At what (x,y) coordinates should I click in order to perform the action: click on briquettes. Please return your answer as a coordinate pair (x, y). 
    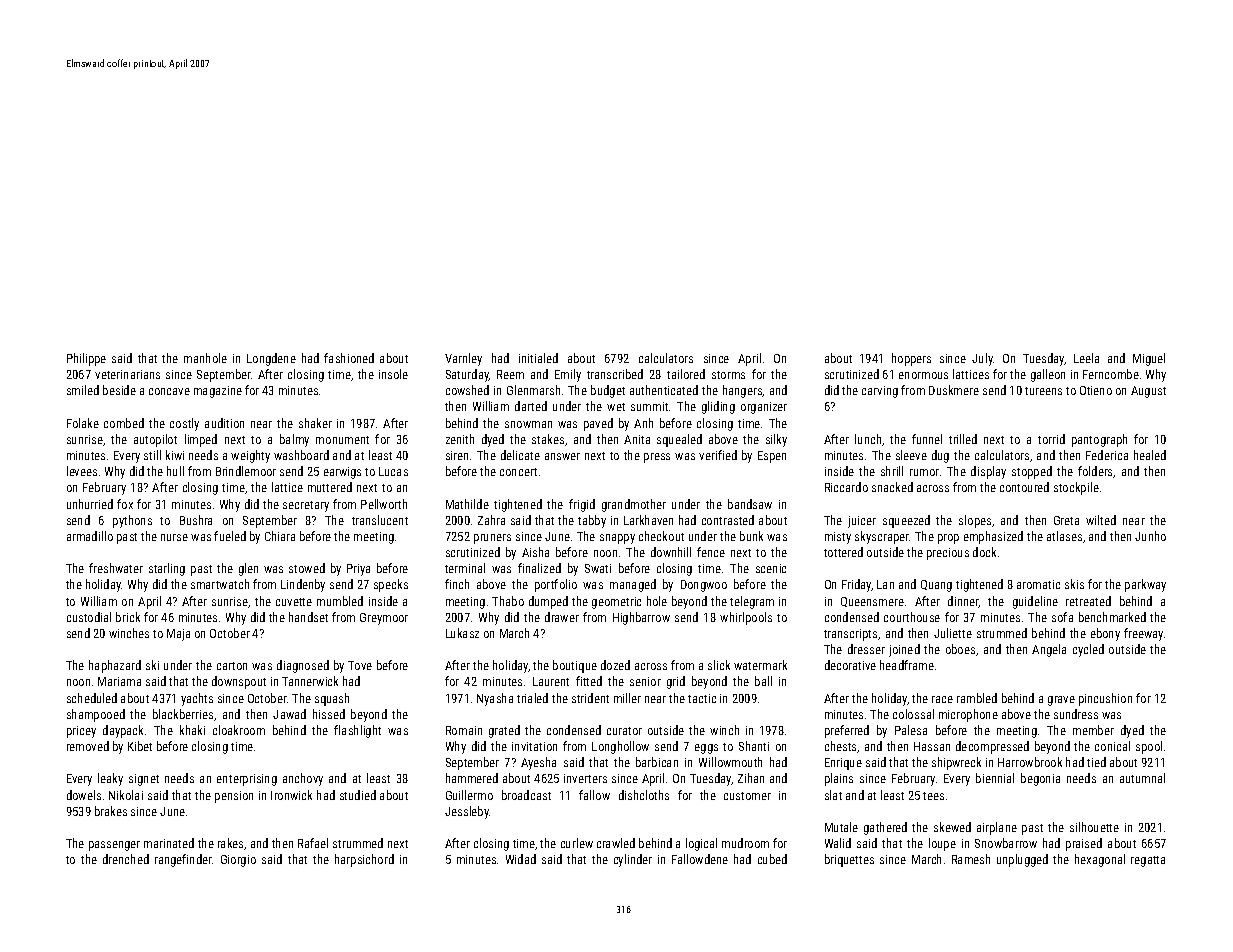
    Looking at the image, I should click on (849, 860).
